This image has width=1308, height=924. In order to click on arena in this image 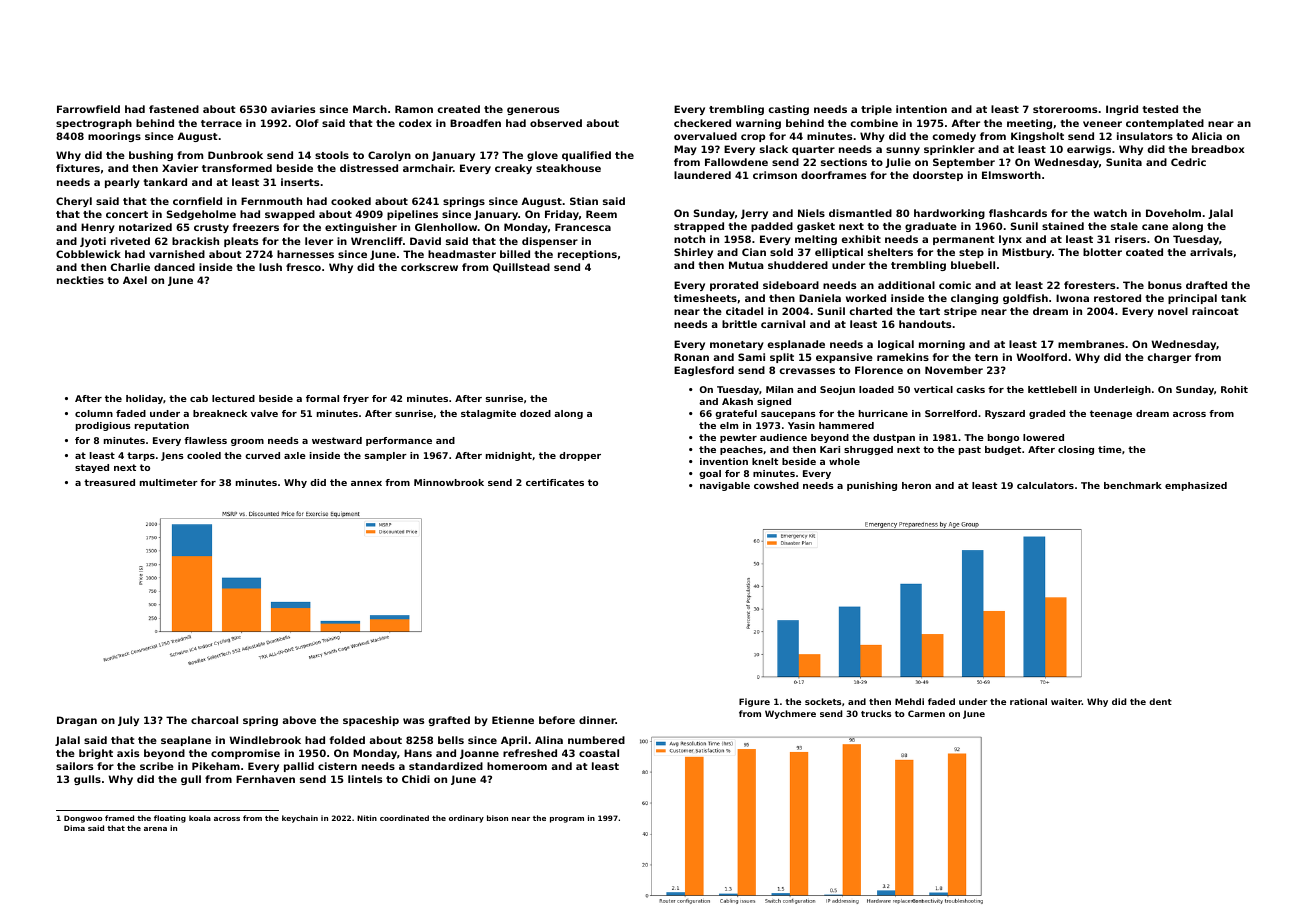, I will do `click(155, 829)`.
